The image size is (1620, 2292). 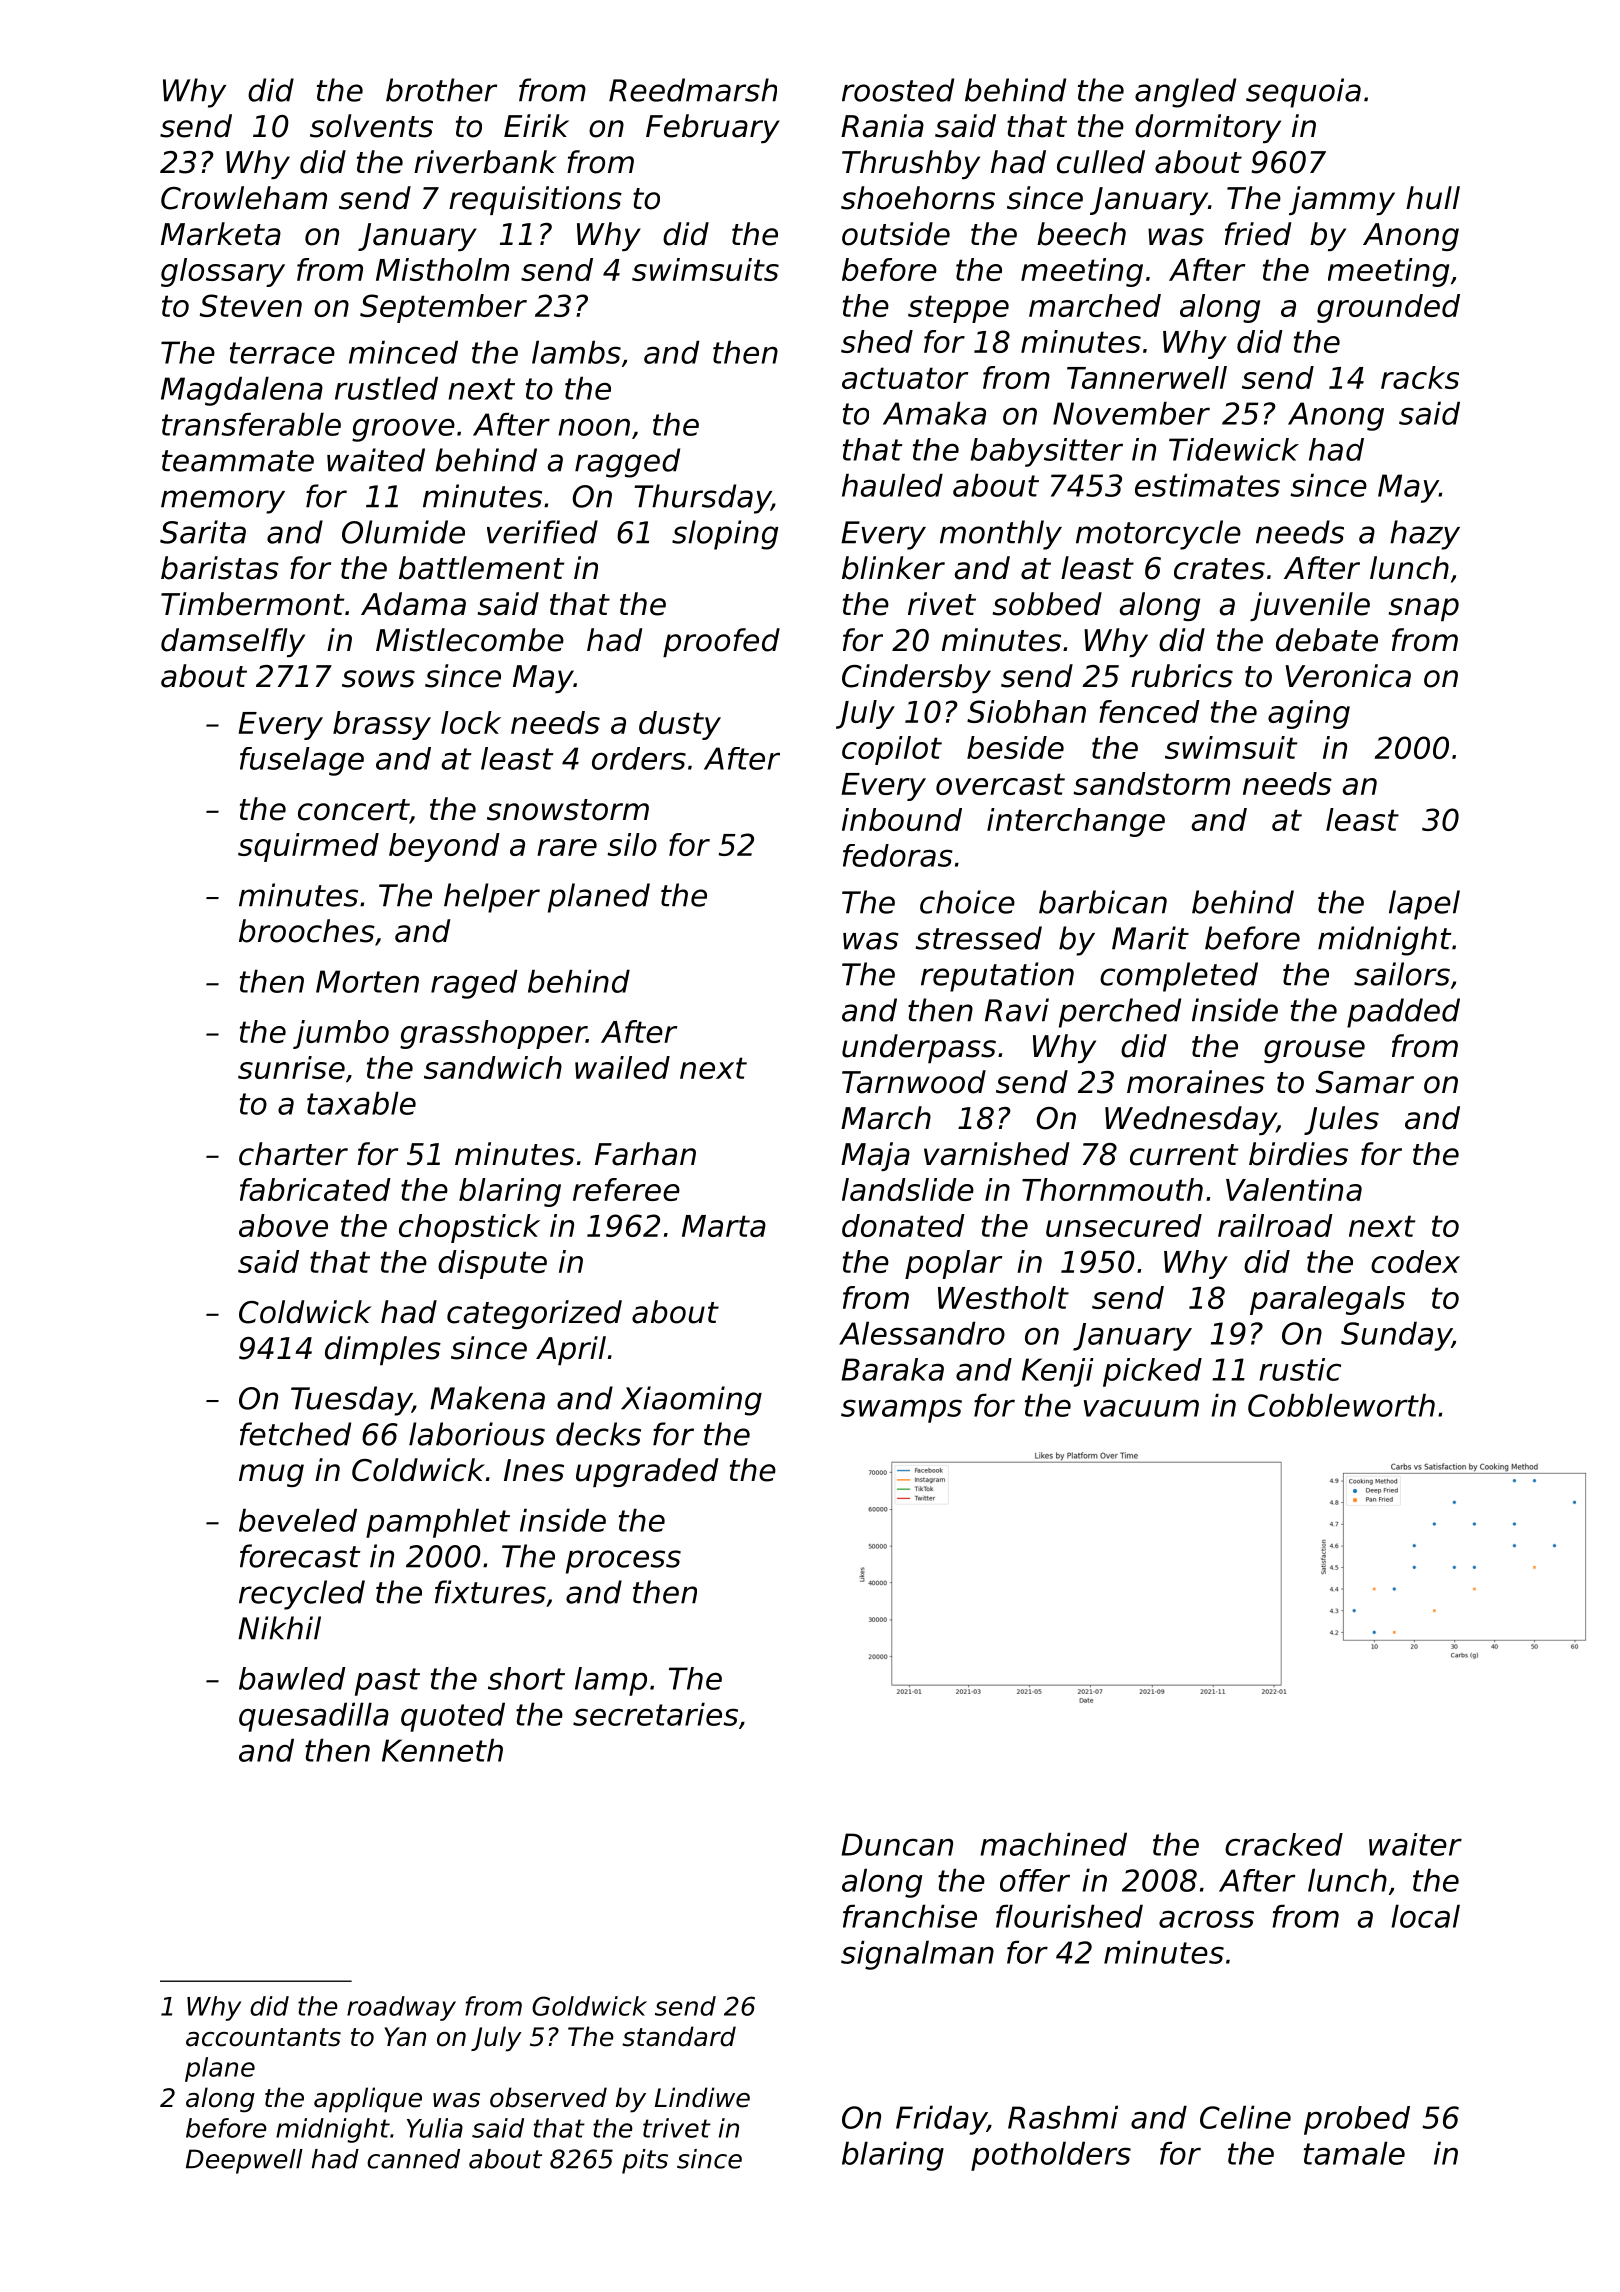 What do you see at coordinates (903, 1225) in the screenshot?
I see `donated` at bounding box center [903, 1225].
